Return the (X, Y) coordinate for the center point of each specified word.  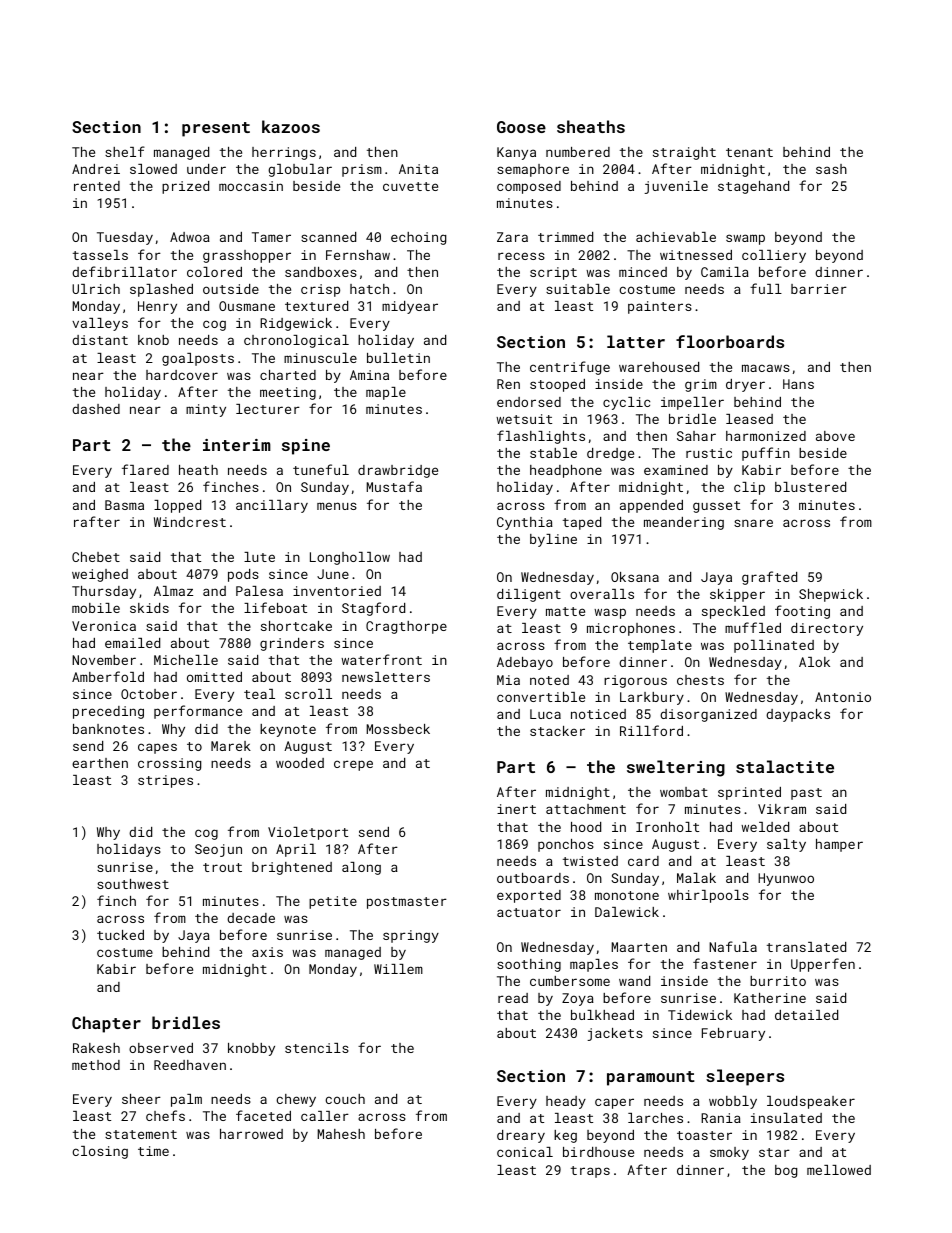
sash (831, 169)
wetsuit (524, 419)
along (361, 868)
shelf (125, 151)
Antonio (843, 697)
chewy (296, 1100)
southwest (133, 884)
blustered (810, 487)
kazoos (291, 126)
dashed (96, 409)
